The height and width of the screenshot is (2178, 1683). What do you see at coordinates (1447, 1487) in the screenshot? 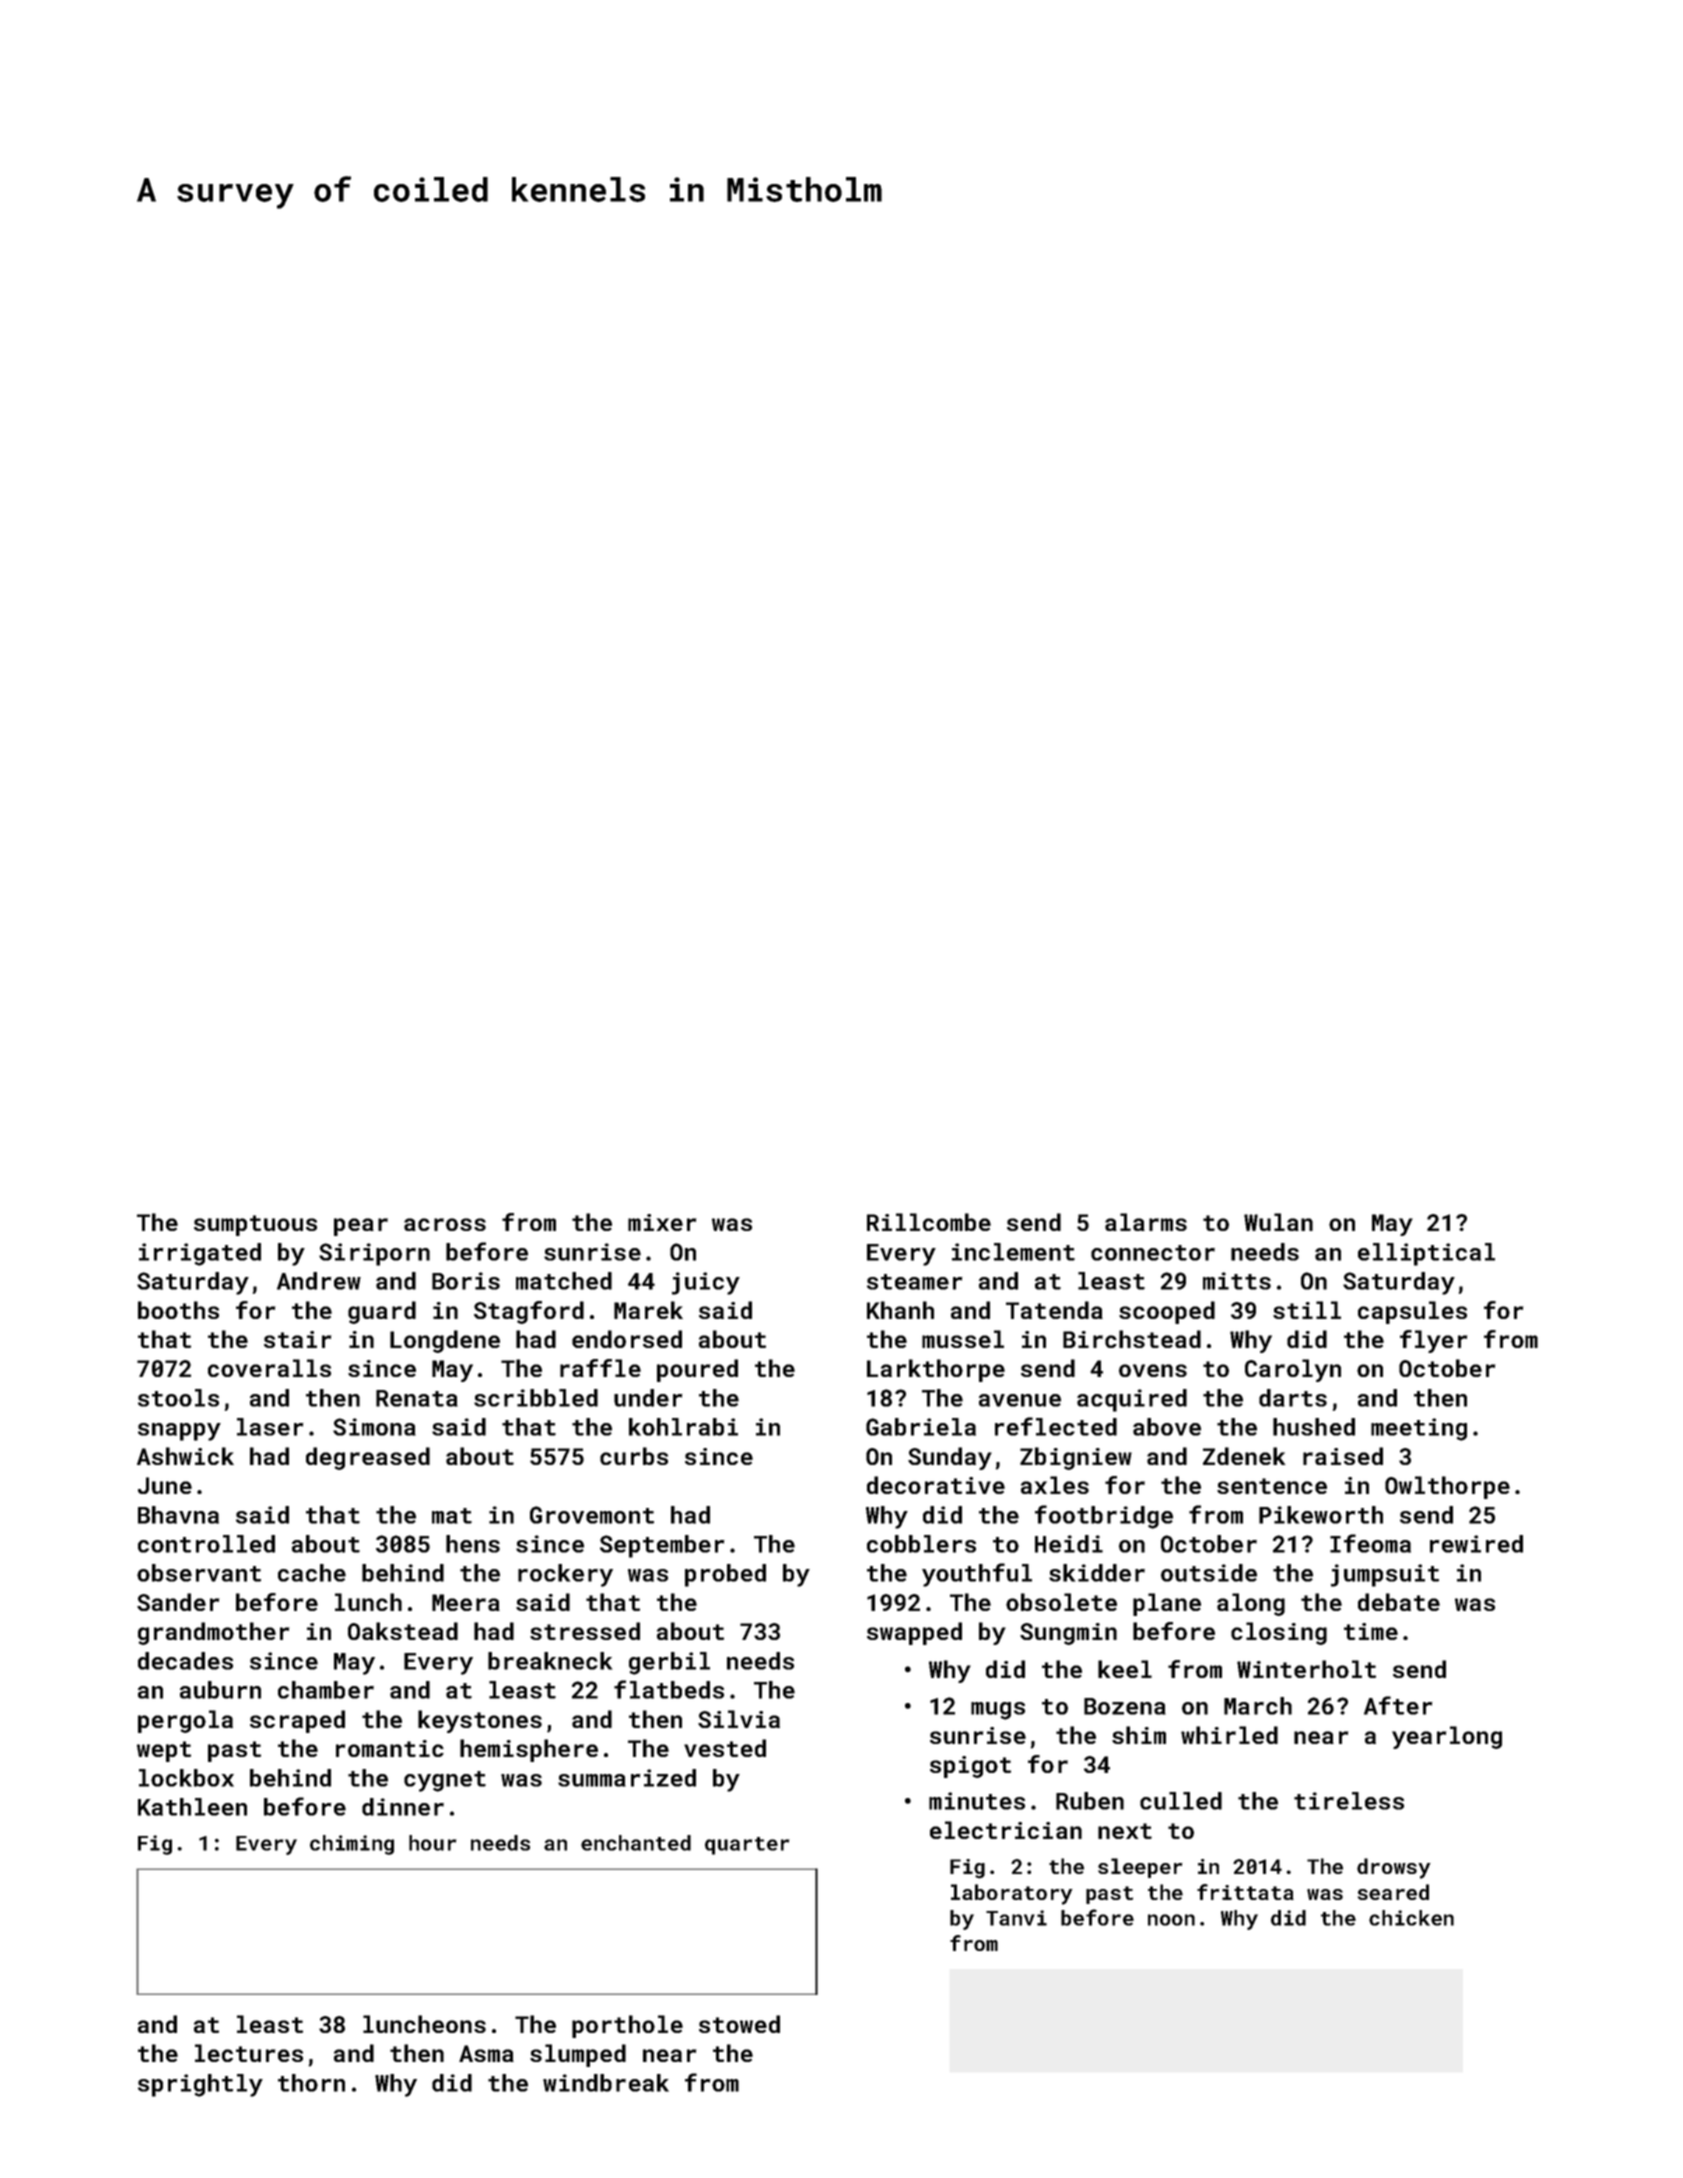
I see `Owlthorpe` at bounding box center [1447, 1487].
